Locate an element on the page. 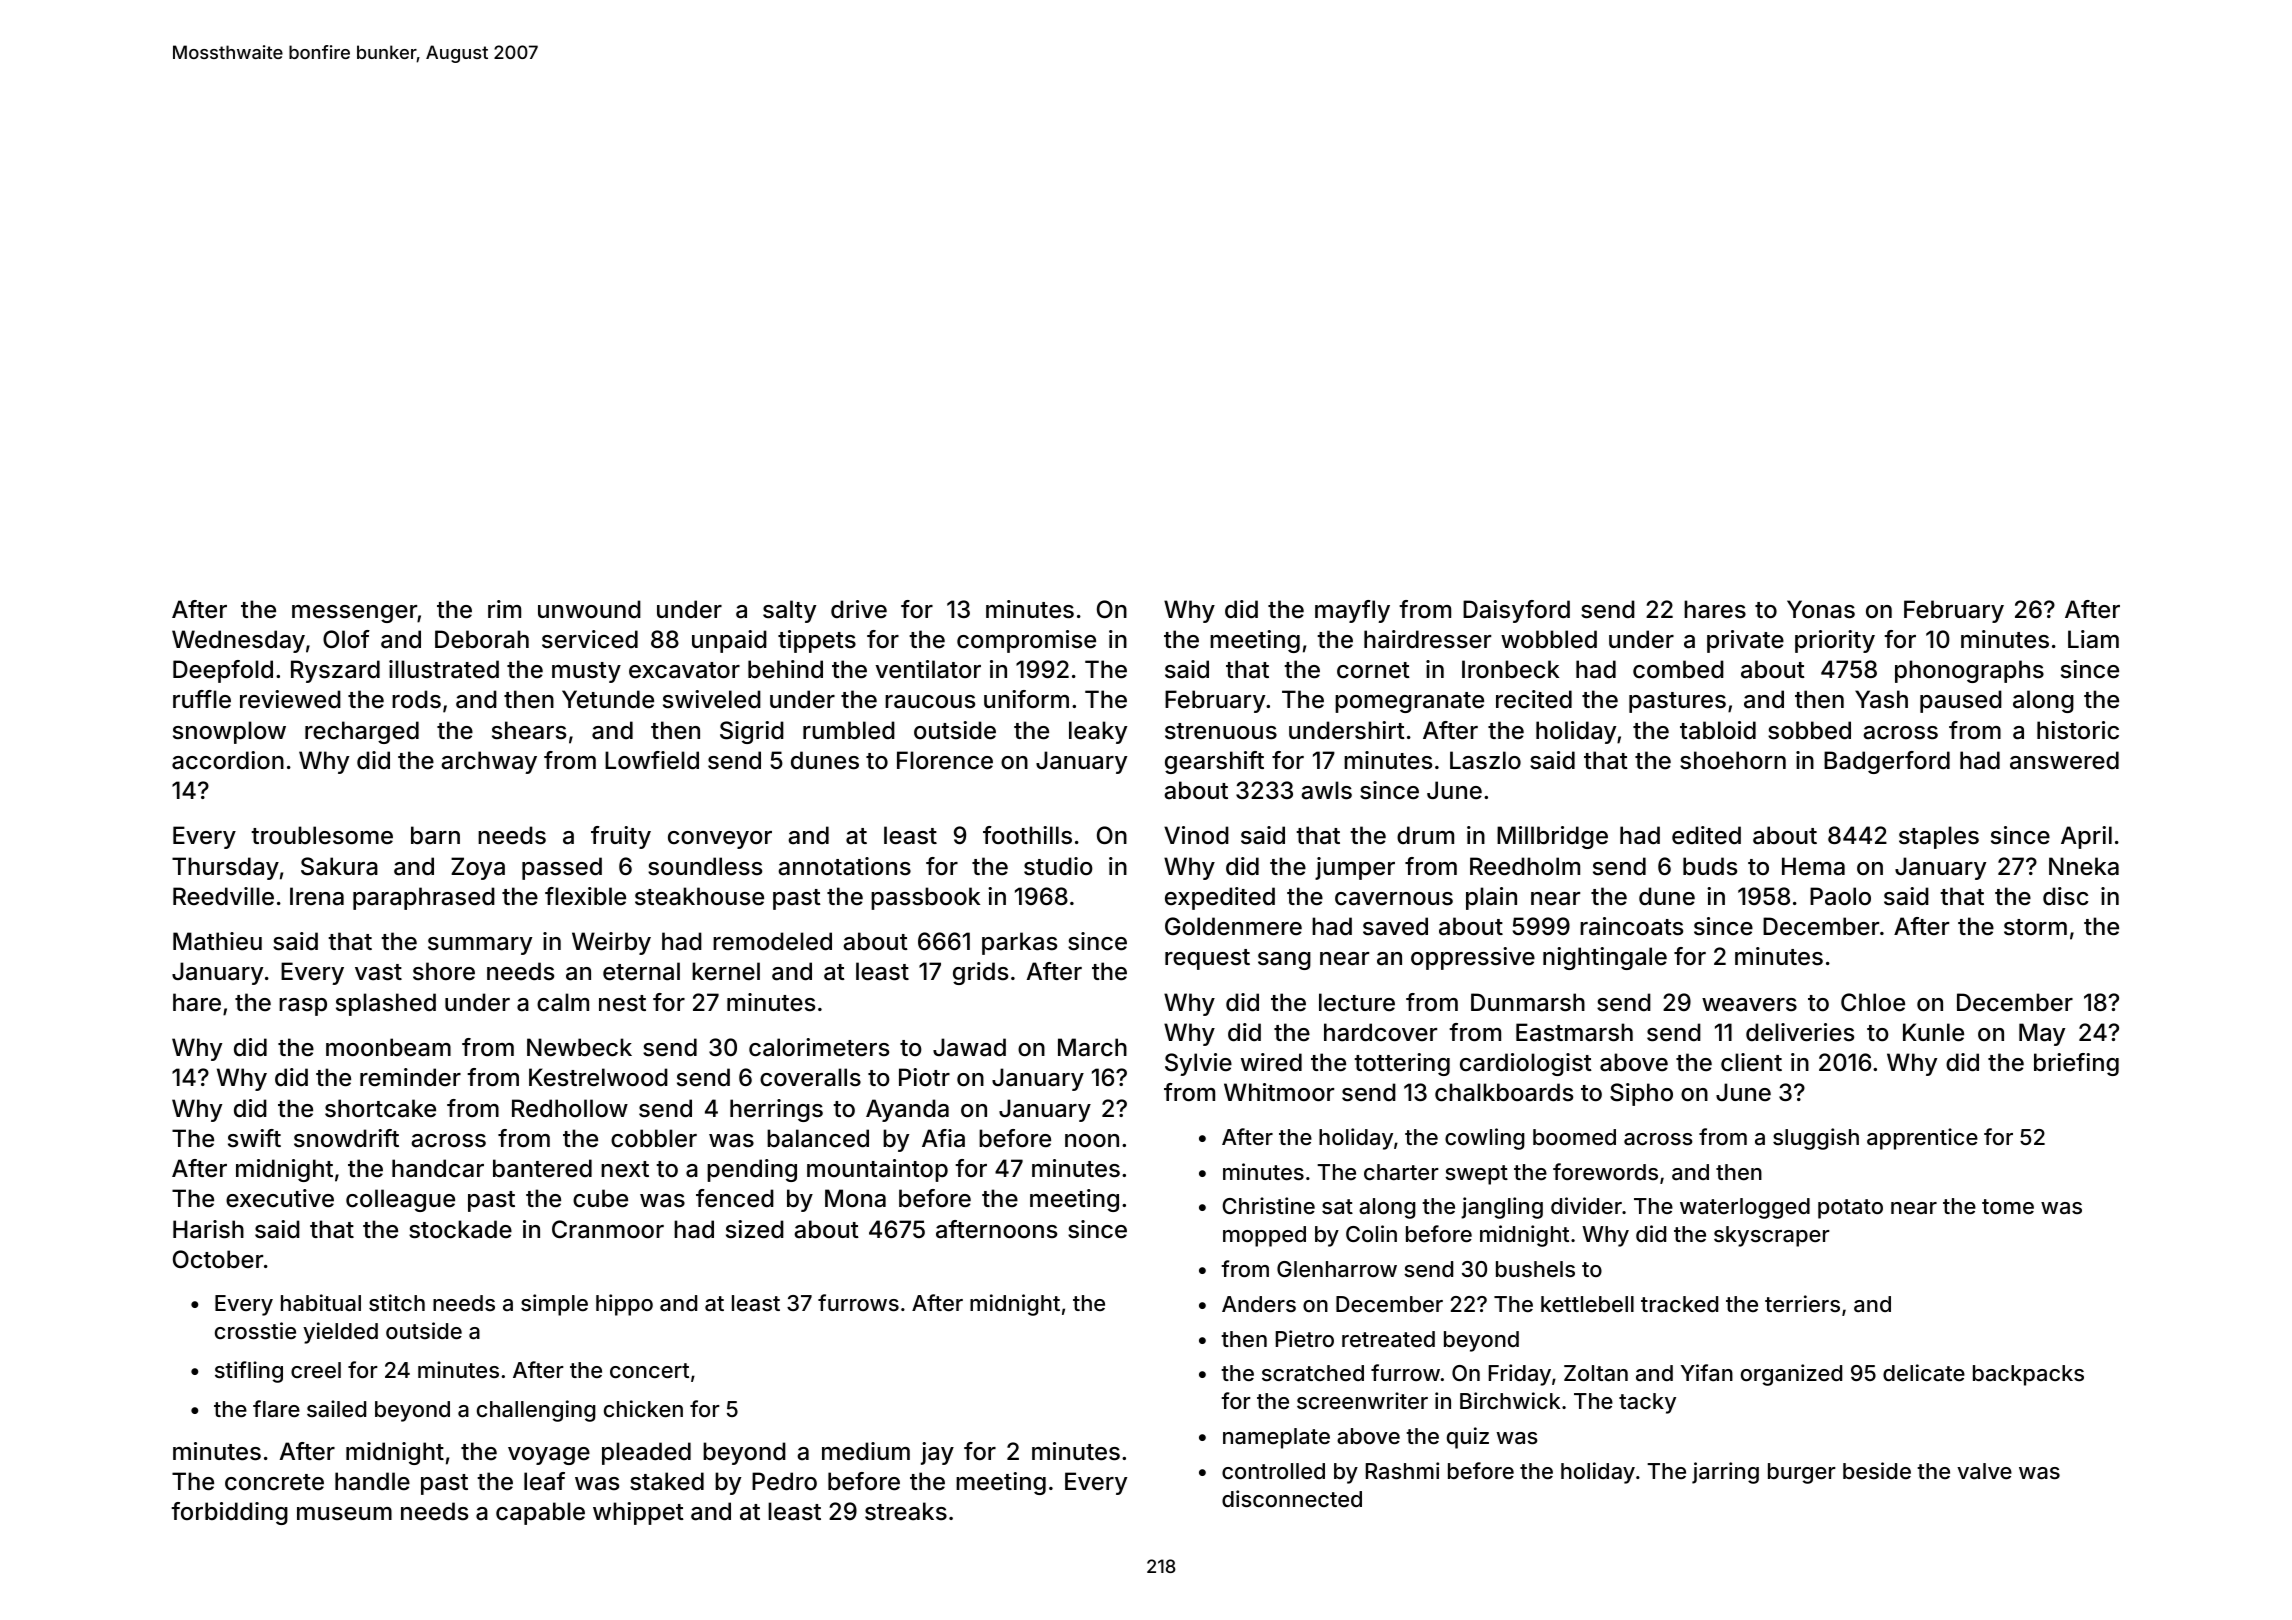 This document has width=2292, height=1620. Wednesday is located at coordinates (238, 641).
